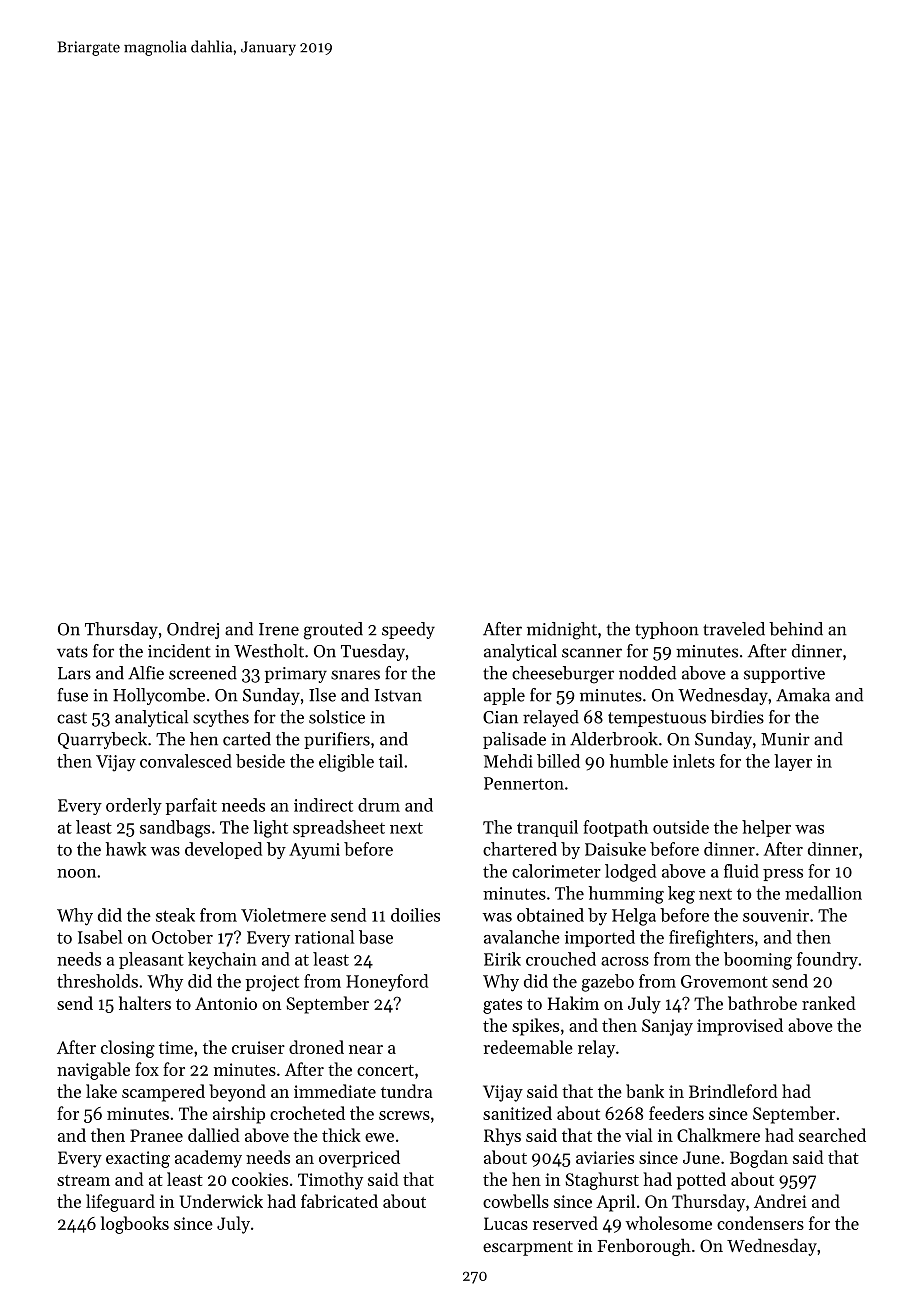 The height and width of the document is (1308, 924). What do you see at coordinates (733, 1091) in the document?
I see `Brindleford` at bounding box center [733, 1091].
